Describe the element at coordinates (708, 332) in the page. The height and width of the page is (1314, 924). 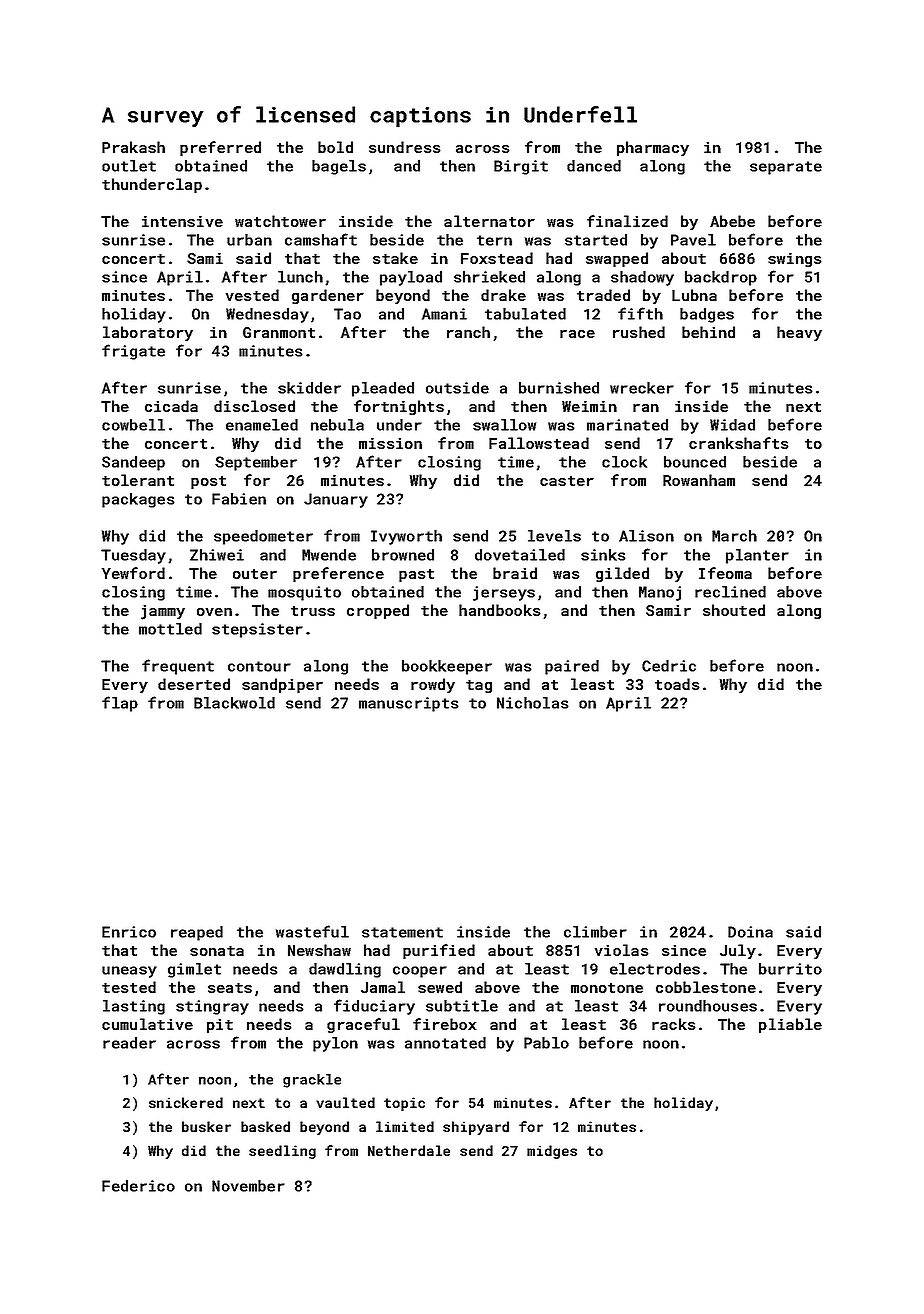
I see `behind` at that location.
